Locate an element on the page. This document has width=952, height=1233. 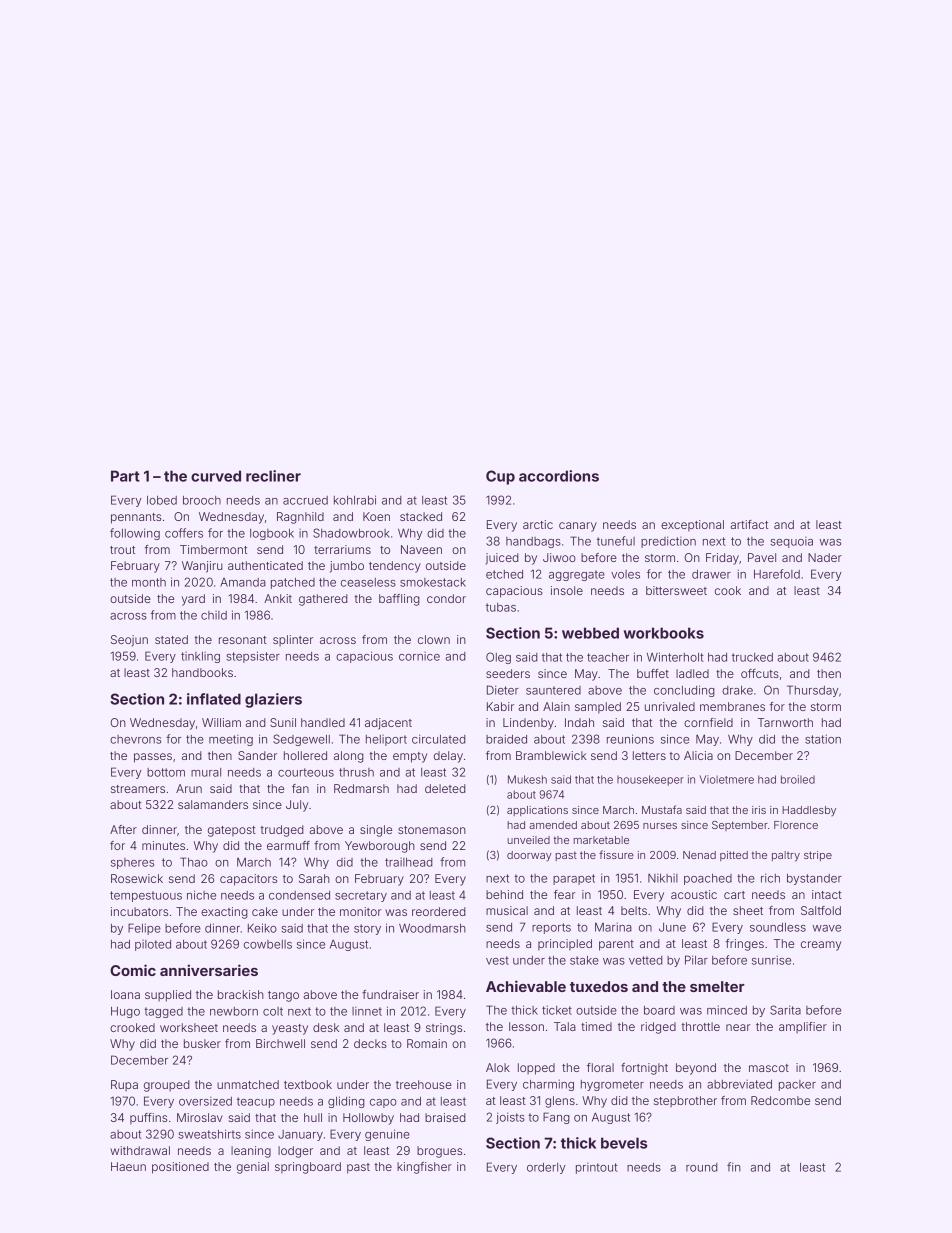
pennants is located at coordinates (136, 518).
